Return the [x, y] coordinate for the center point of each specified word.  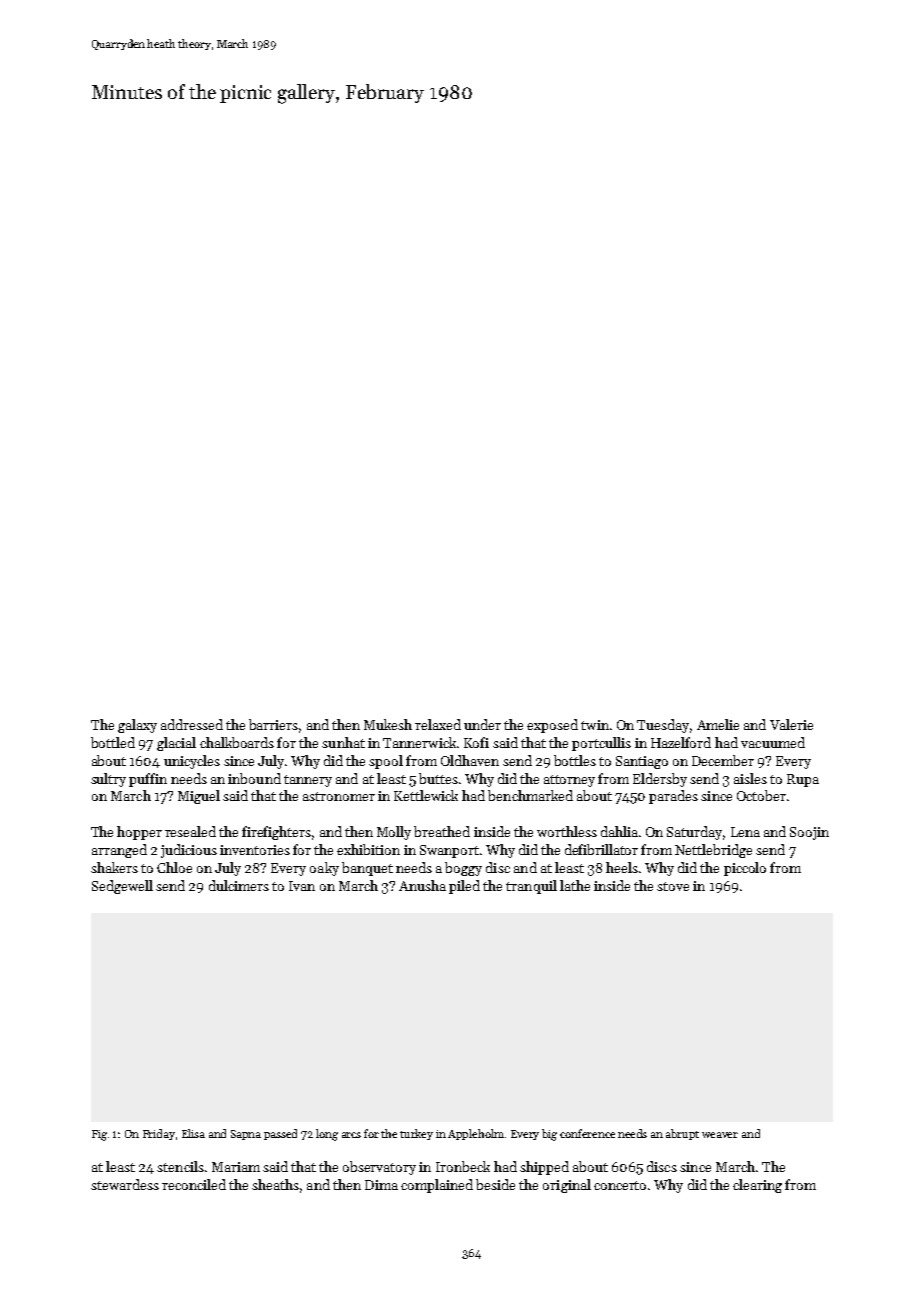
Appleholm [476, 1134]
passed [280, 1134]
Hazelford [681, 742]
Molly [394, 833]
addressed [192, 724]
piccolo [745, 869]
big [549, 1135]
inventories [255, 850]
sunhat [343, 742]
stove [673, 886]
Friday [159, 1134]
